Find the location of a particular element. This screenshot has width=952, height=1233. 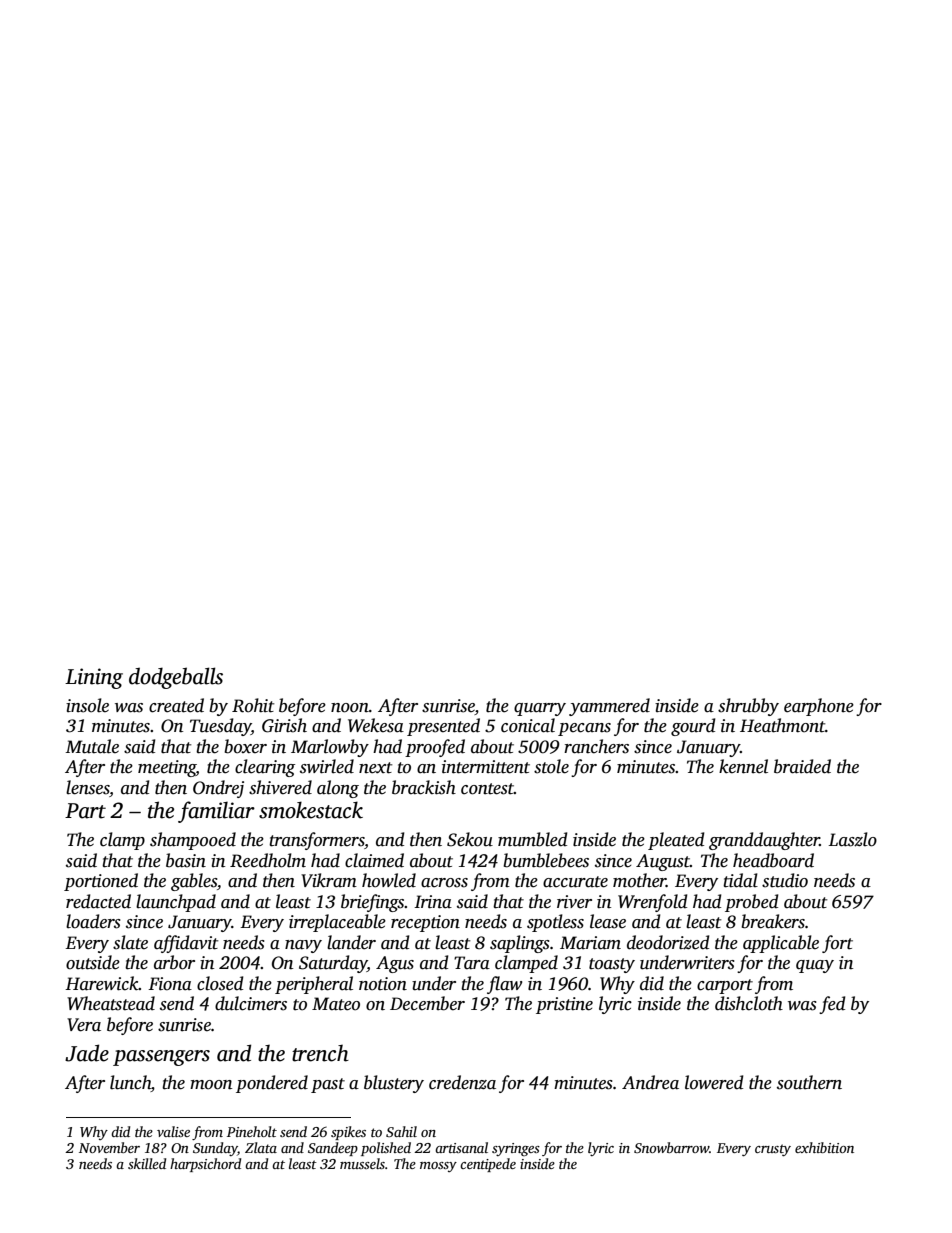

shrubby is located at coordinates (748, 707).
